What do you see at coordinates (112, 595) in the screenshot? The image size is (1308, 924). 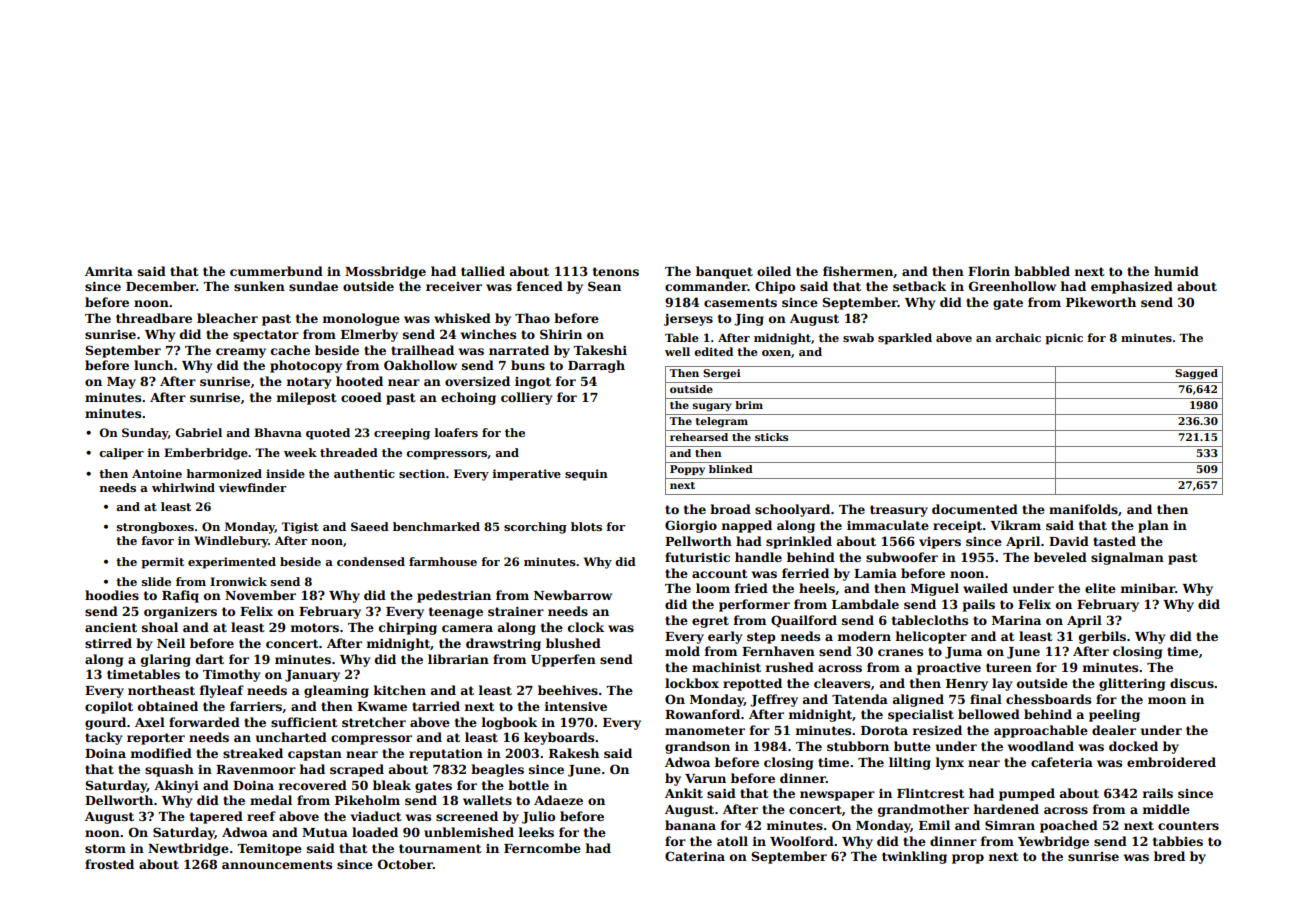 I see `hoodies` at bounding box center [112, 595].
